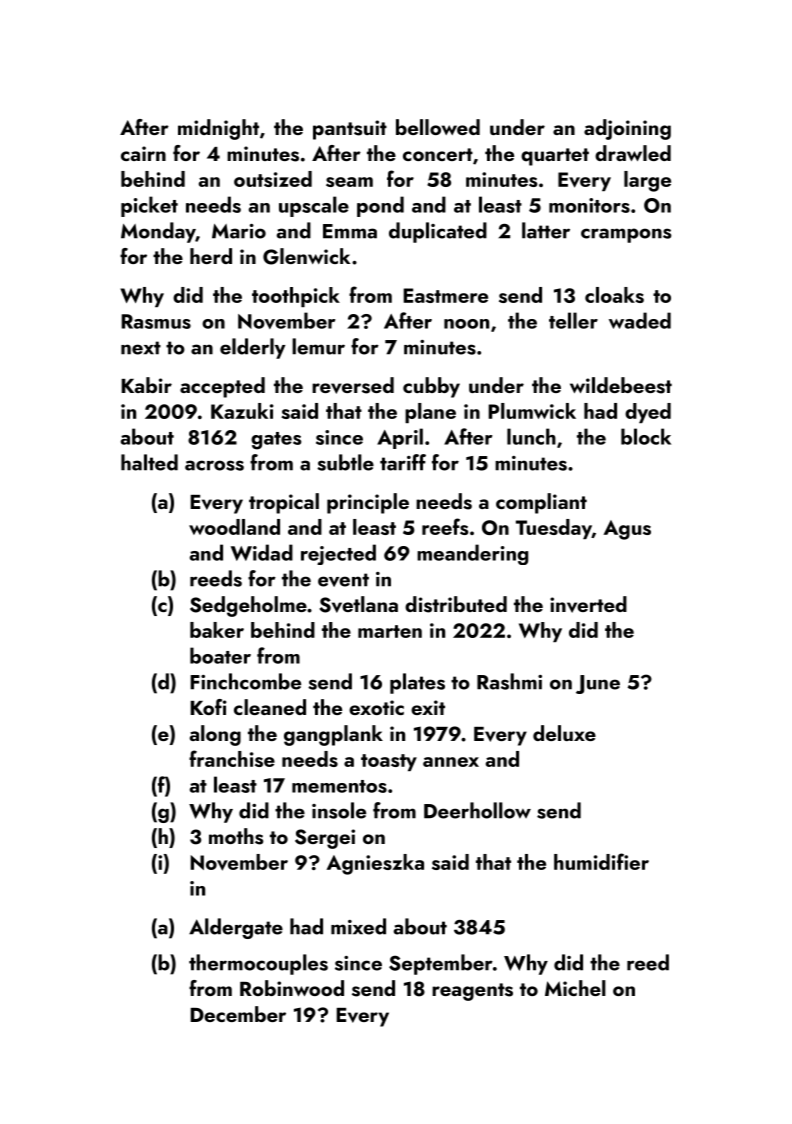  What do you see at coordinates (258, 964) in the screenshot?
I see `thermocouples` at bounding box center [258, 964].
